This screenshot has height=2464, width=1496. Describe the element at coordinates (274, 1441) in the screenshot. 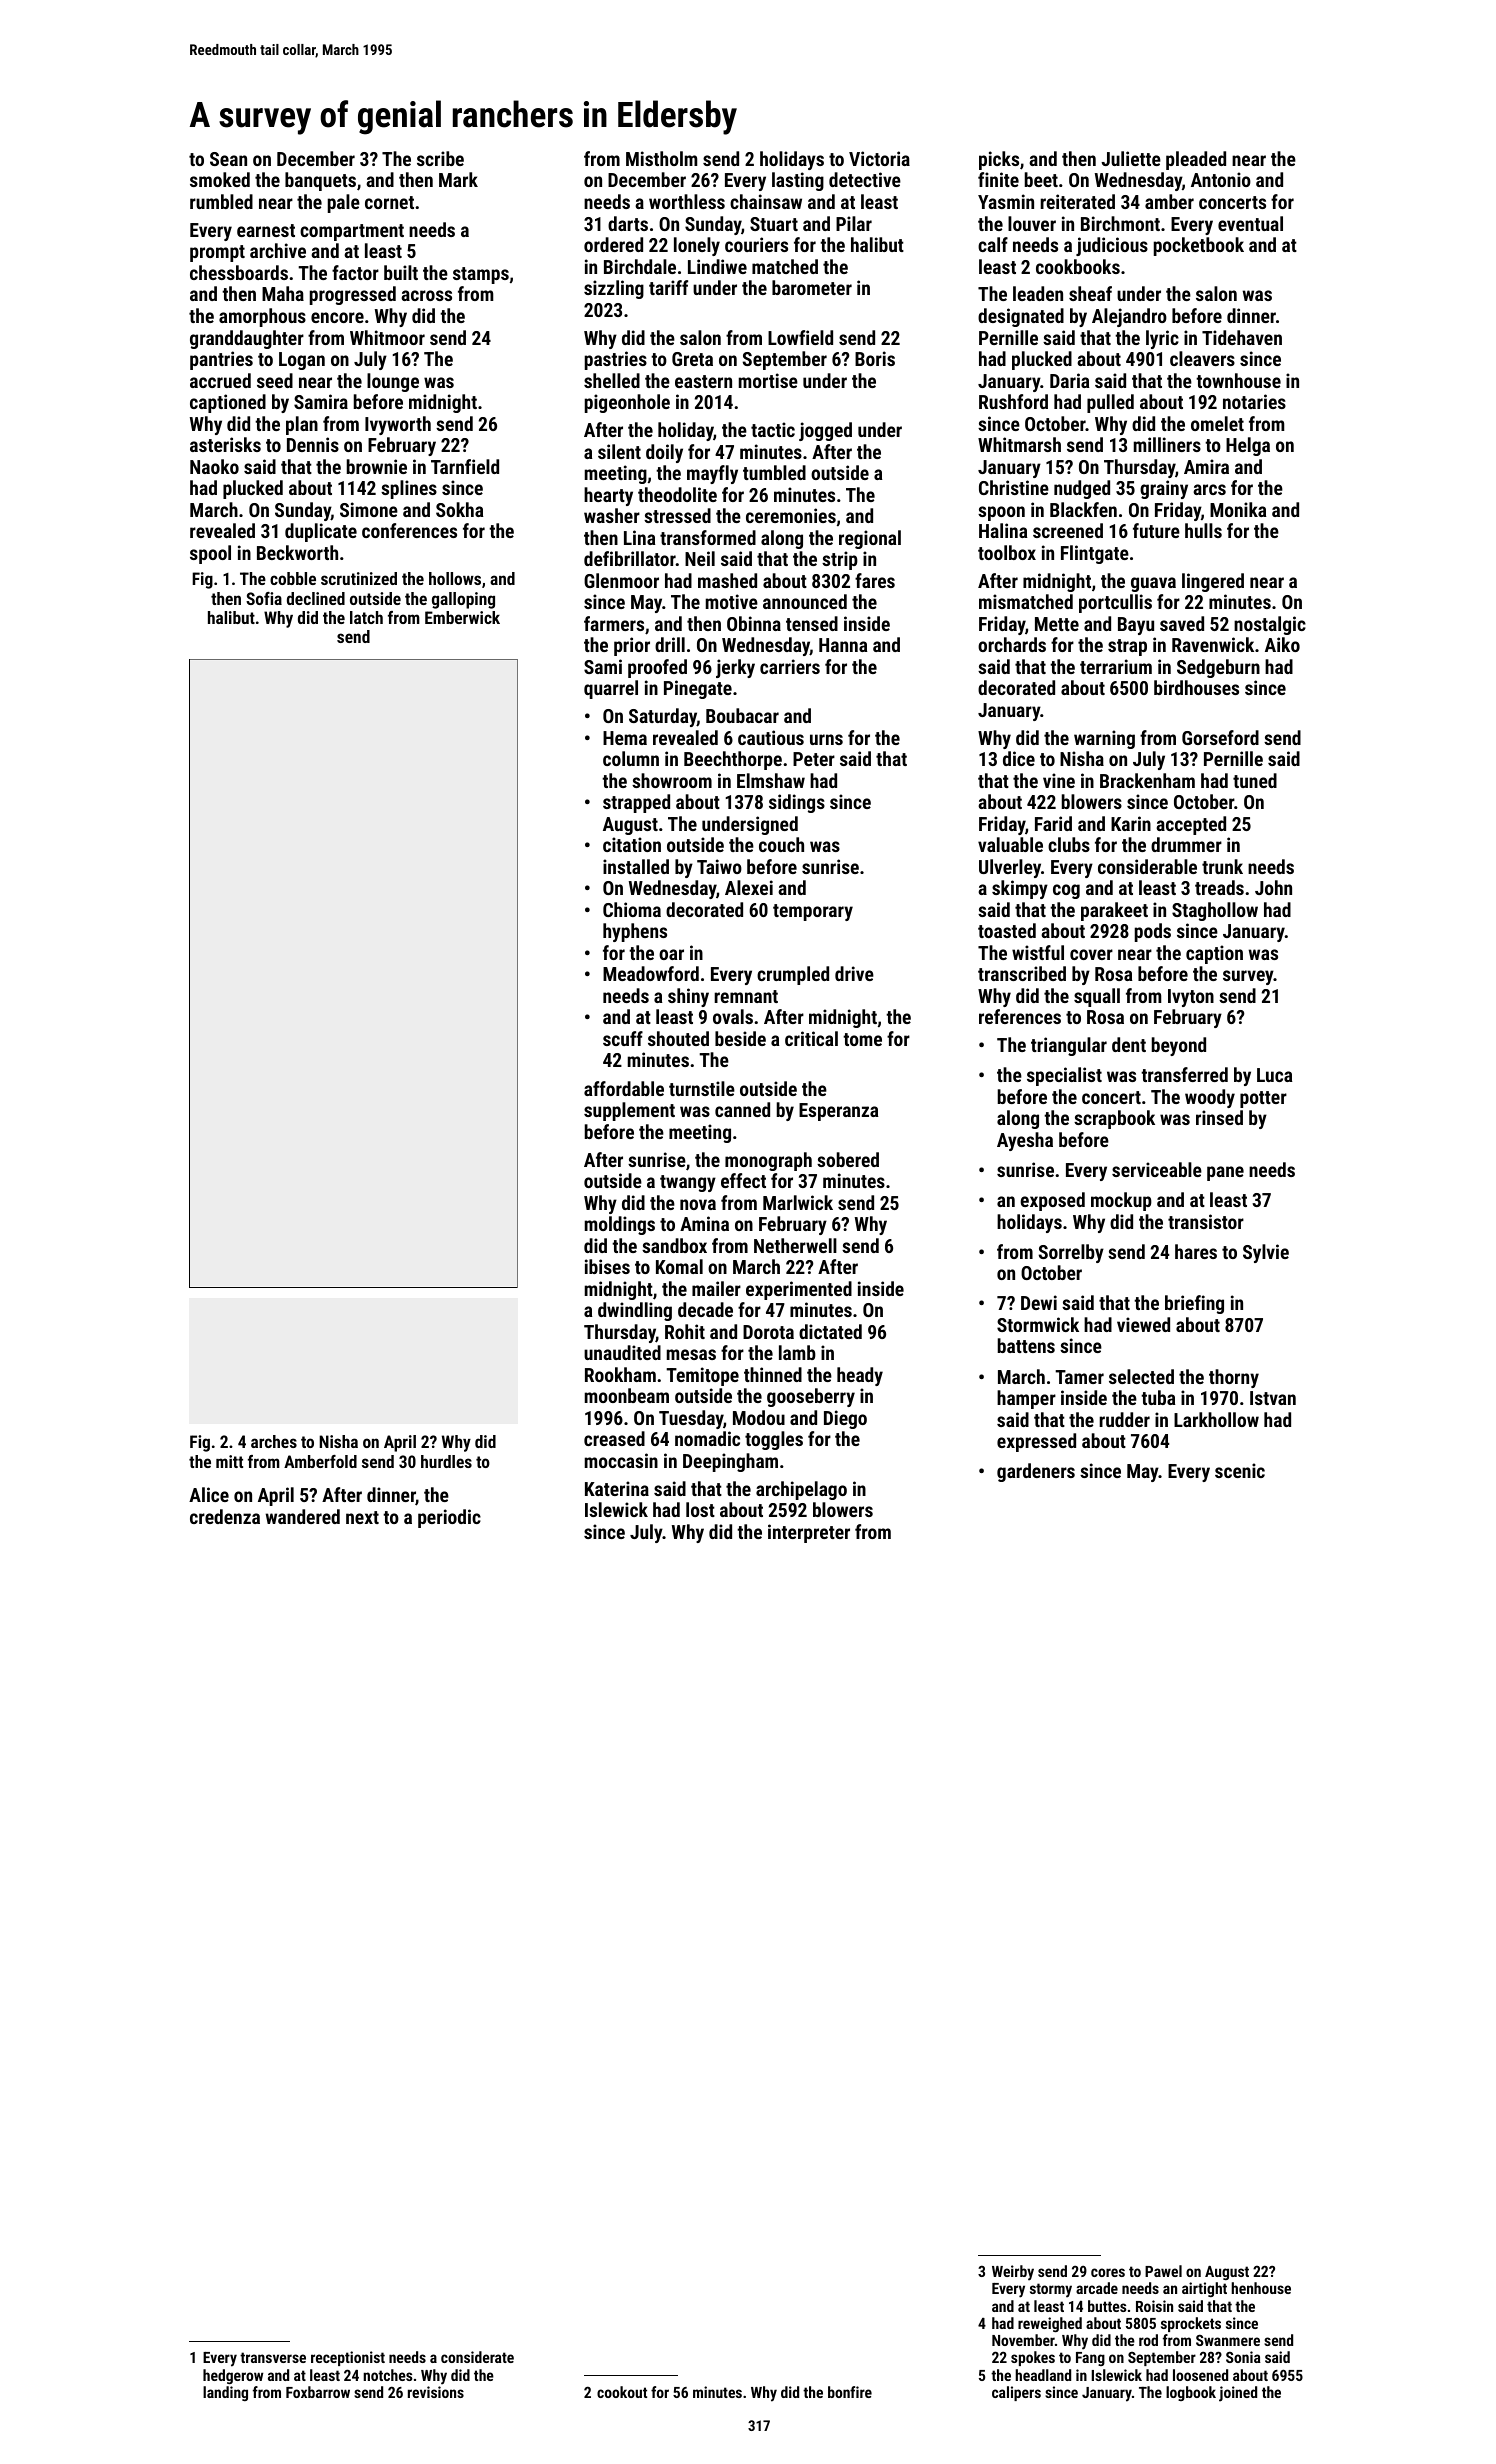

I see `arches` at that location.
